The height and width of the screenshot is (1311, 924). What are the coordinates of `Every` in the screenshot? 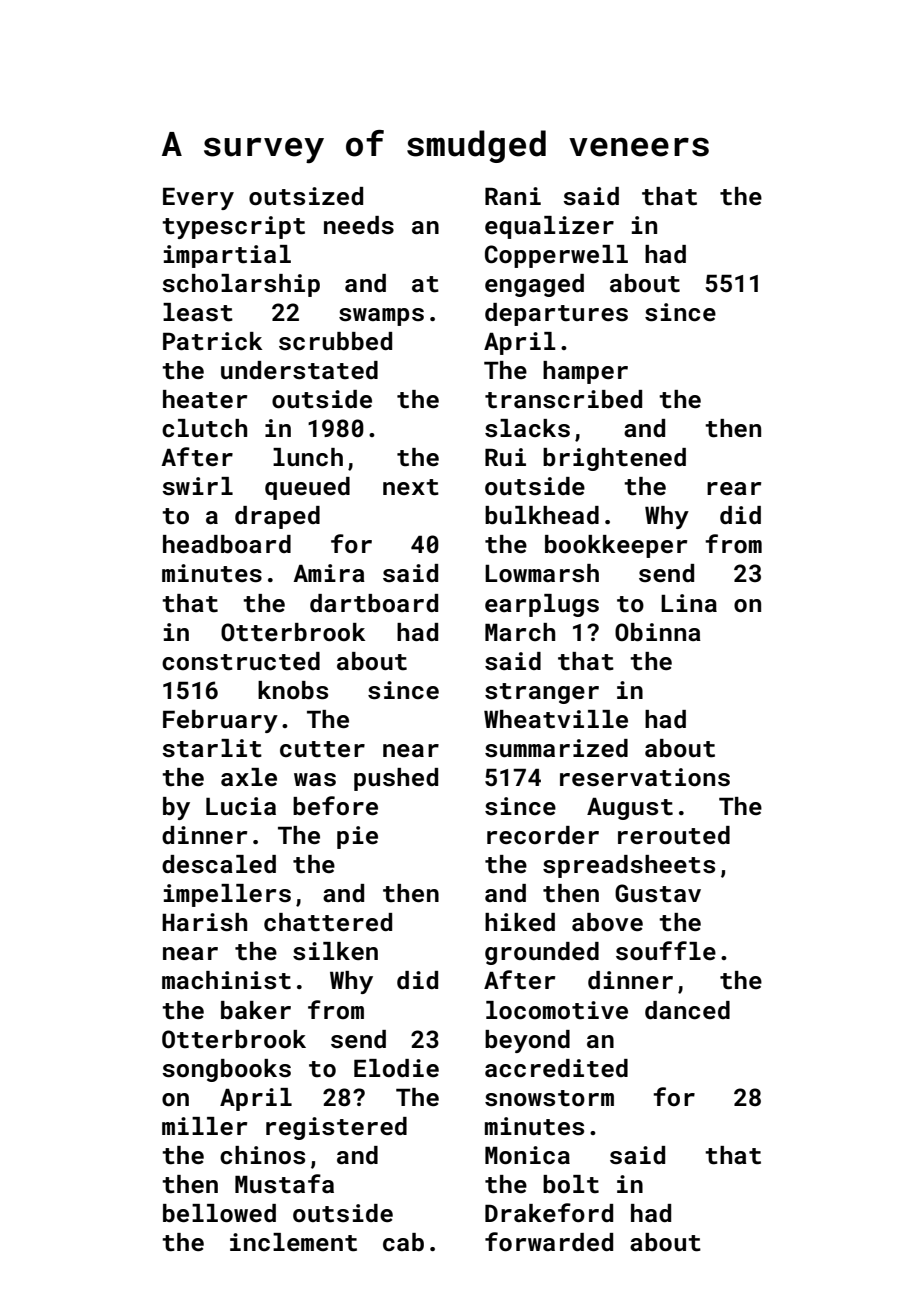 It's located at (198, 199).
